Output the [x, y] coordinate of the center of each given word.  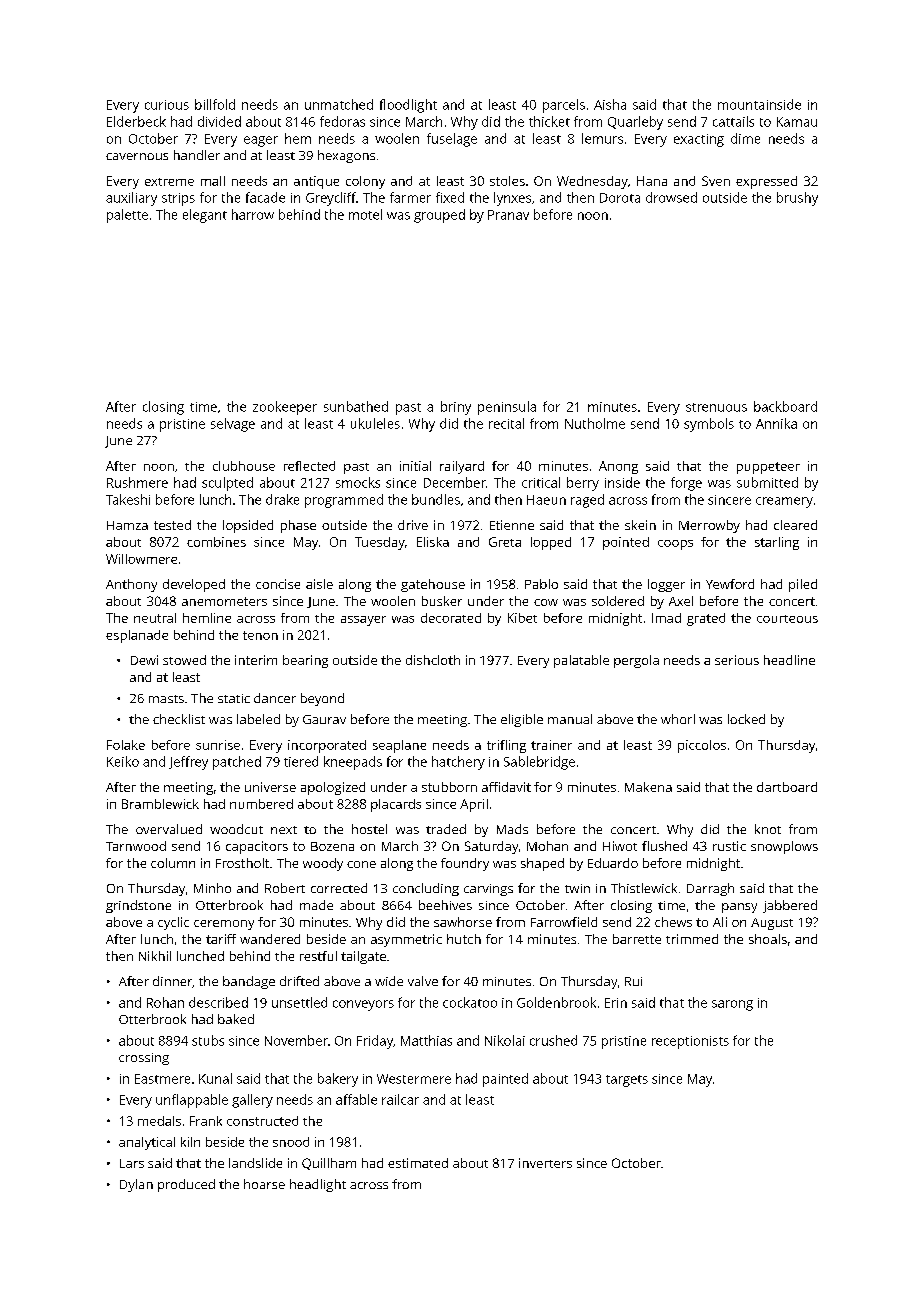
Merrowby [709, 526]
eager [261, 141]
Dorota [620, 198]
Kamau [797, 122]
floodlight [408, 106]
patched [237, 763]
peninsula [507, 408]
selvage [233, 425]
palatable [581, 661]
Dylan [136, 1185]
